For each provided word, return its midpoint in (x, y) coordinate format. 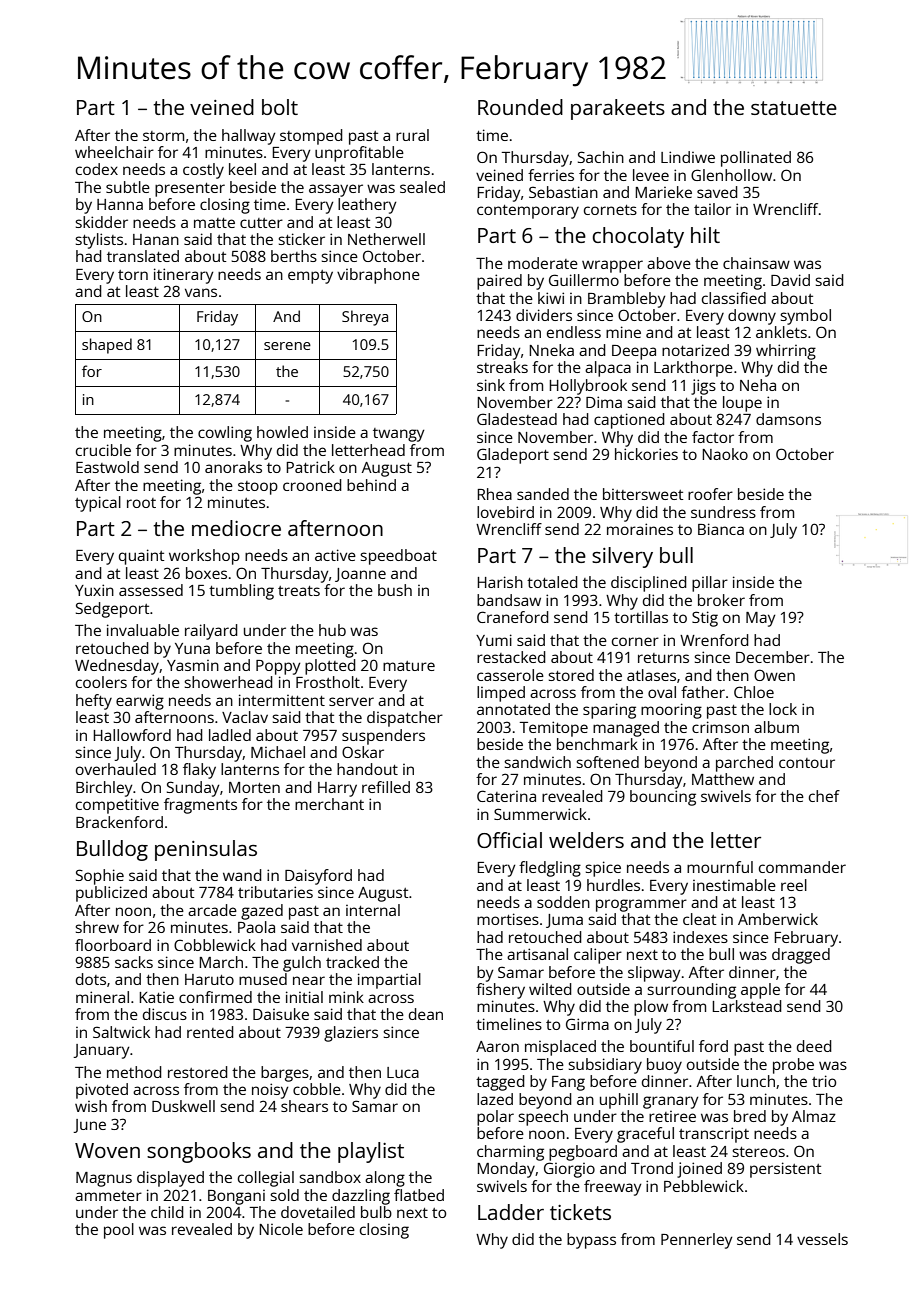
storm (163, 136)
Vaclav (245, 717)
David (790, 280)
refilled (386, 787)
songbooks (199, 1152)
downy (752, 317)
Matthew (723, 779)
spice (603, 869)
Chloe (754, 692)
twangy (399, 435)
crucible (103, 450)
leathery (367, 206)
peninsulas (206, 850)
